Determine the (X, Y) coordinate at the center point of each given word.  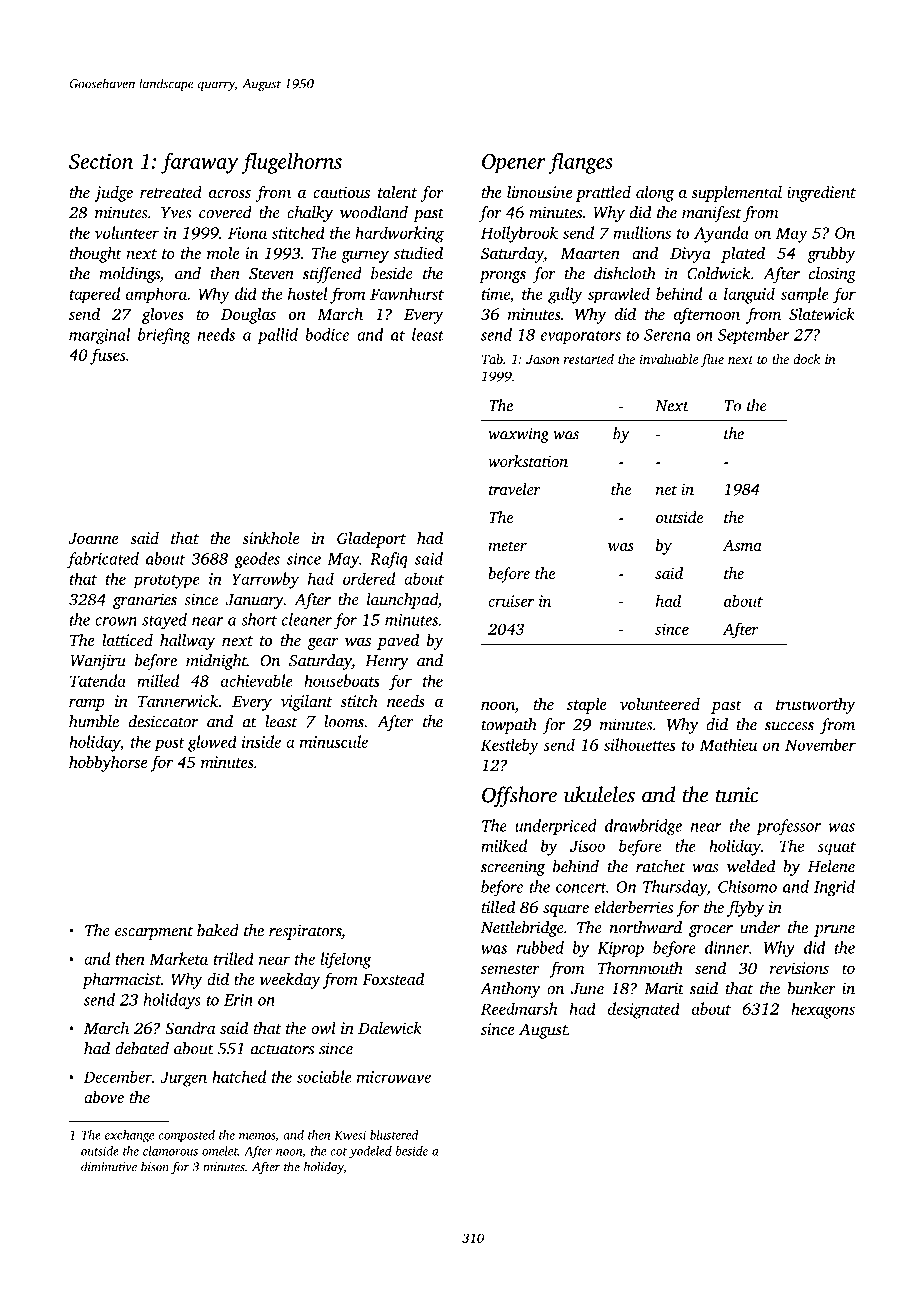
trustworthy (816, 706)
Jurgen (184, 1079)
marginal (99, 336)
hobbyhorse (108, 763)
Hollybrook (519, 234)
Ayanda (721, 234)
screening (513, 868)
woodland (374, 212)
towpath (509, 726)
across (230, 194)
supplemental (736, 194)
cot (338, 1152)
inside (261, 741)
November (820, 744)
